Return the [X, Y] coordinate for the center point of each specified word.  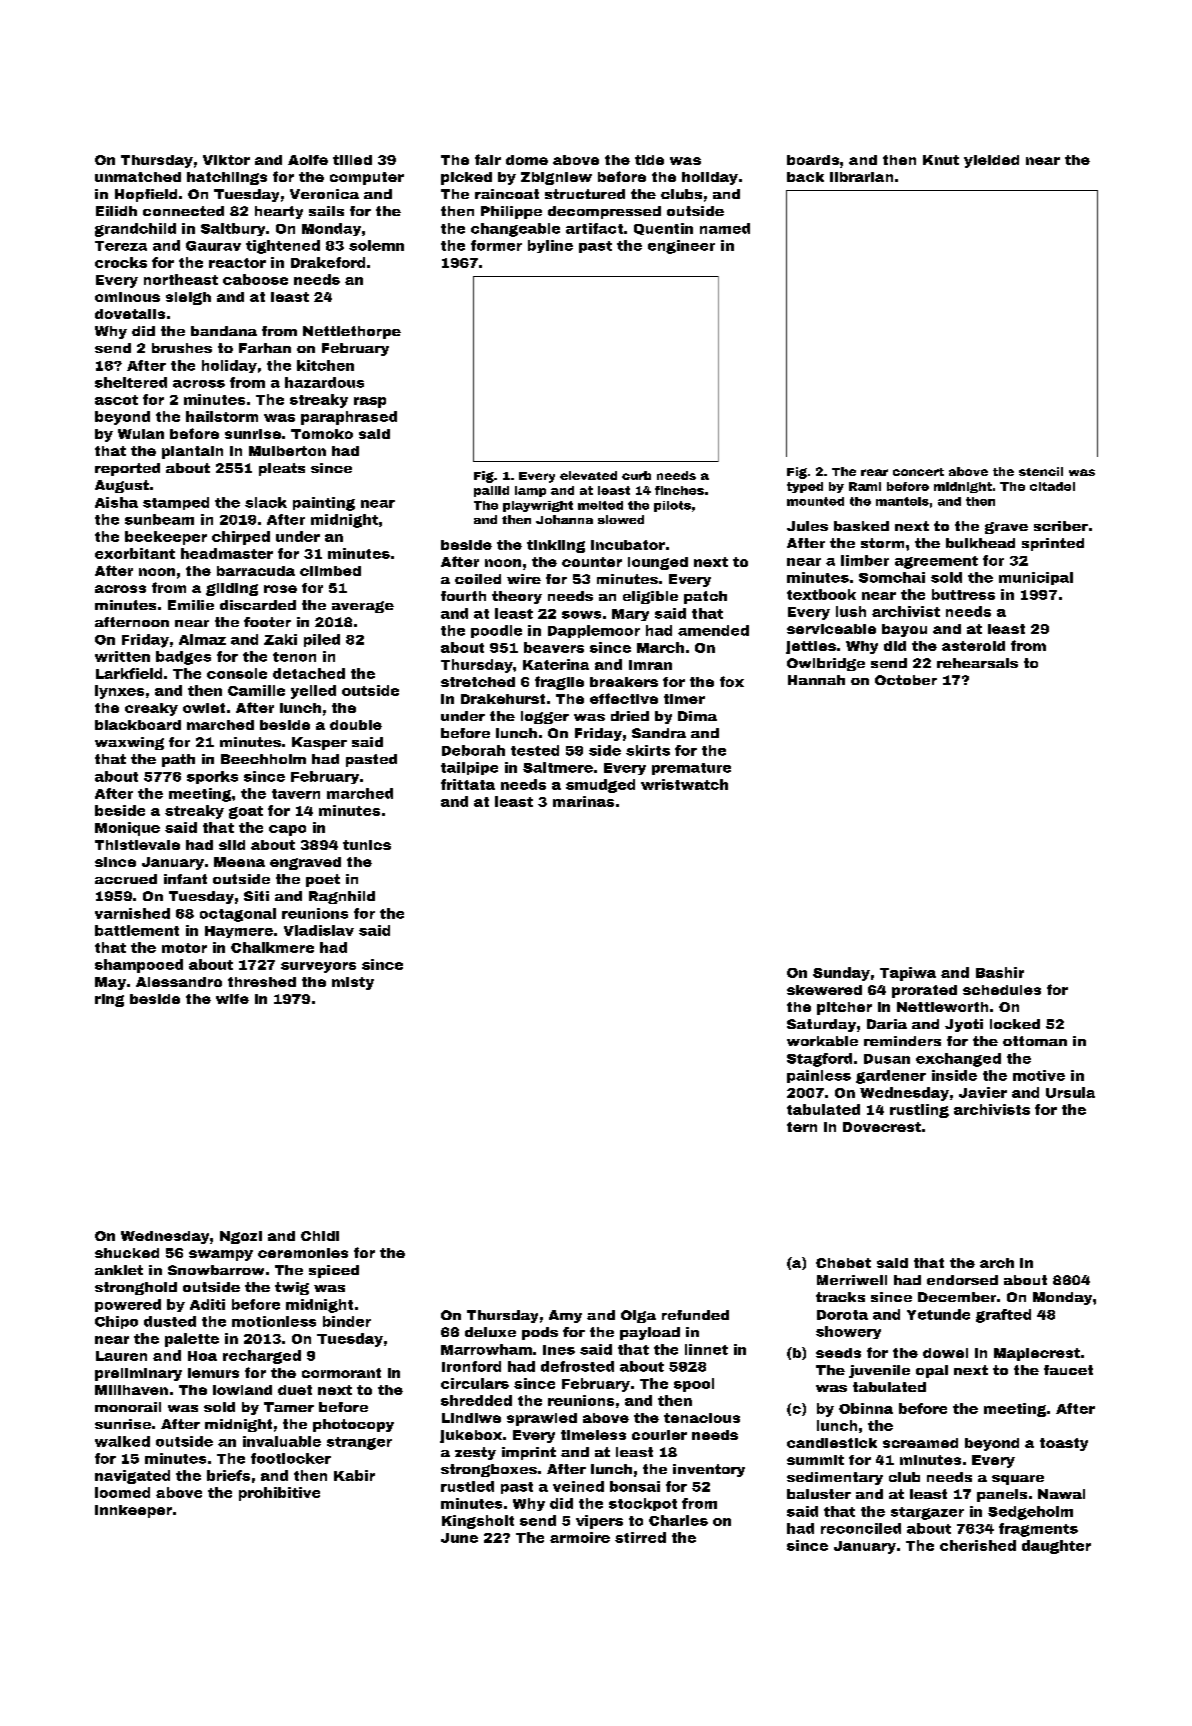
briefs [228, 1475]
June [459, 1538]
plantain [192, 452]
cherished [978, 1545]
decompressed [604, 212]
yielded [991, 161]
